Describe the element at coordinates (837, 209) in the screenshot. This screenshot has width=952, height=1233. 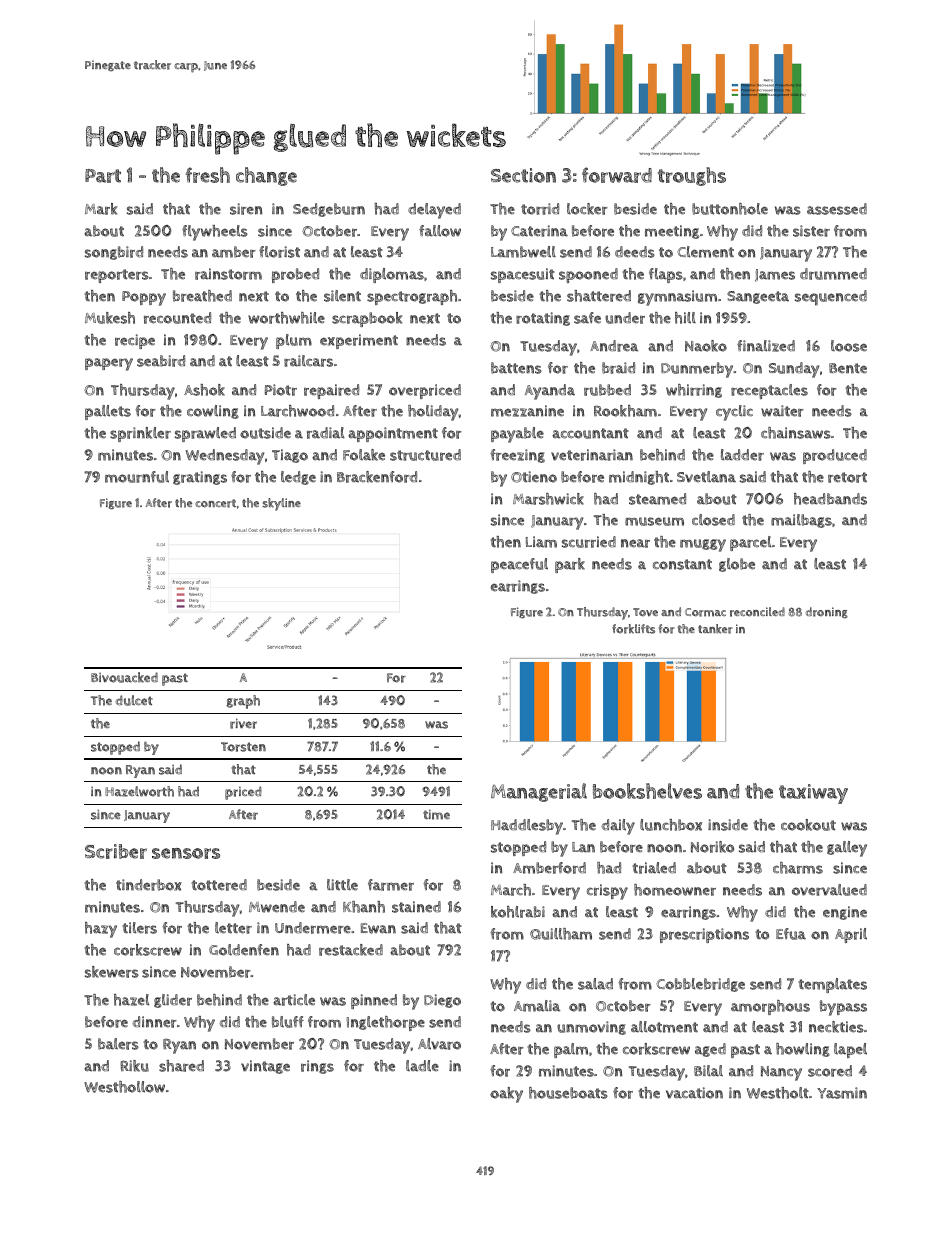
I see `assessed` at that location.
